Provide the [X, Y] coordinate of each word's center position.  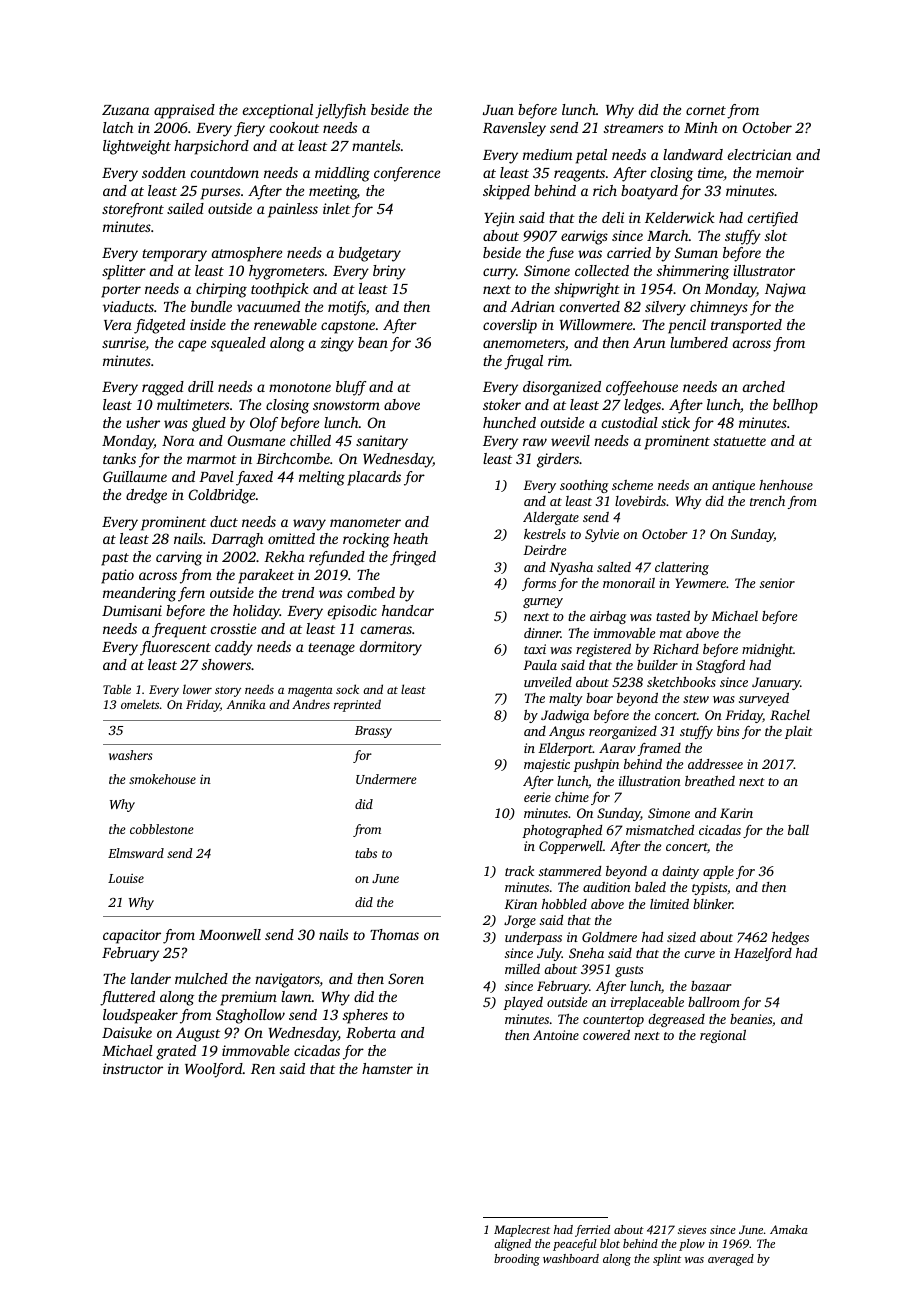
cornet [706, 110]
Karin [736, 813]
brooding [517, 1260]
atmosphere [247, 254]
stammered [570, 871]
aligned [512, 1245]
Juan [498, 110]
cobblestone [162, 829]
